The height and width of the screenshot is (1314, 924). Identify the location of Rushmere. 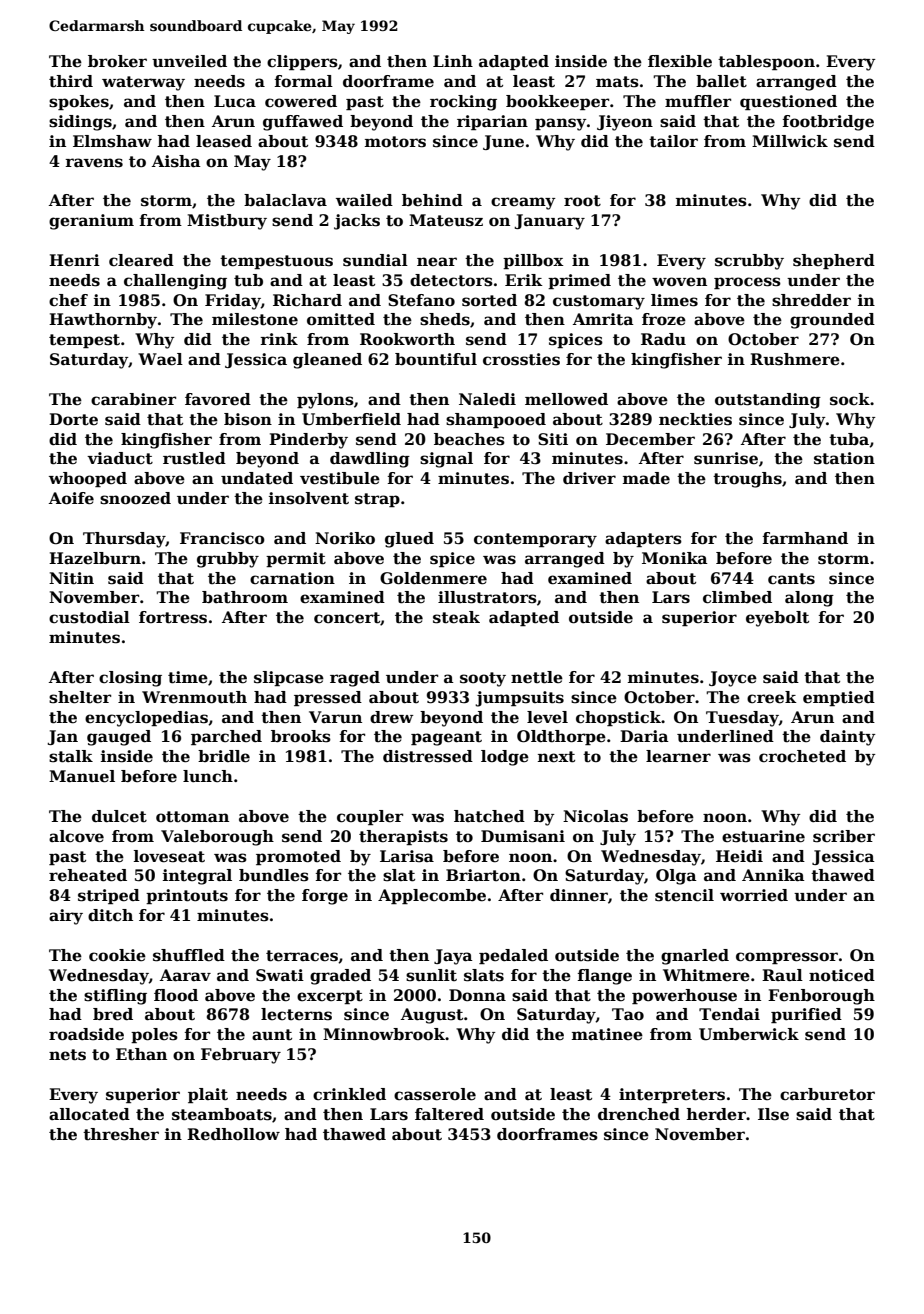
(795, 359).
